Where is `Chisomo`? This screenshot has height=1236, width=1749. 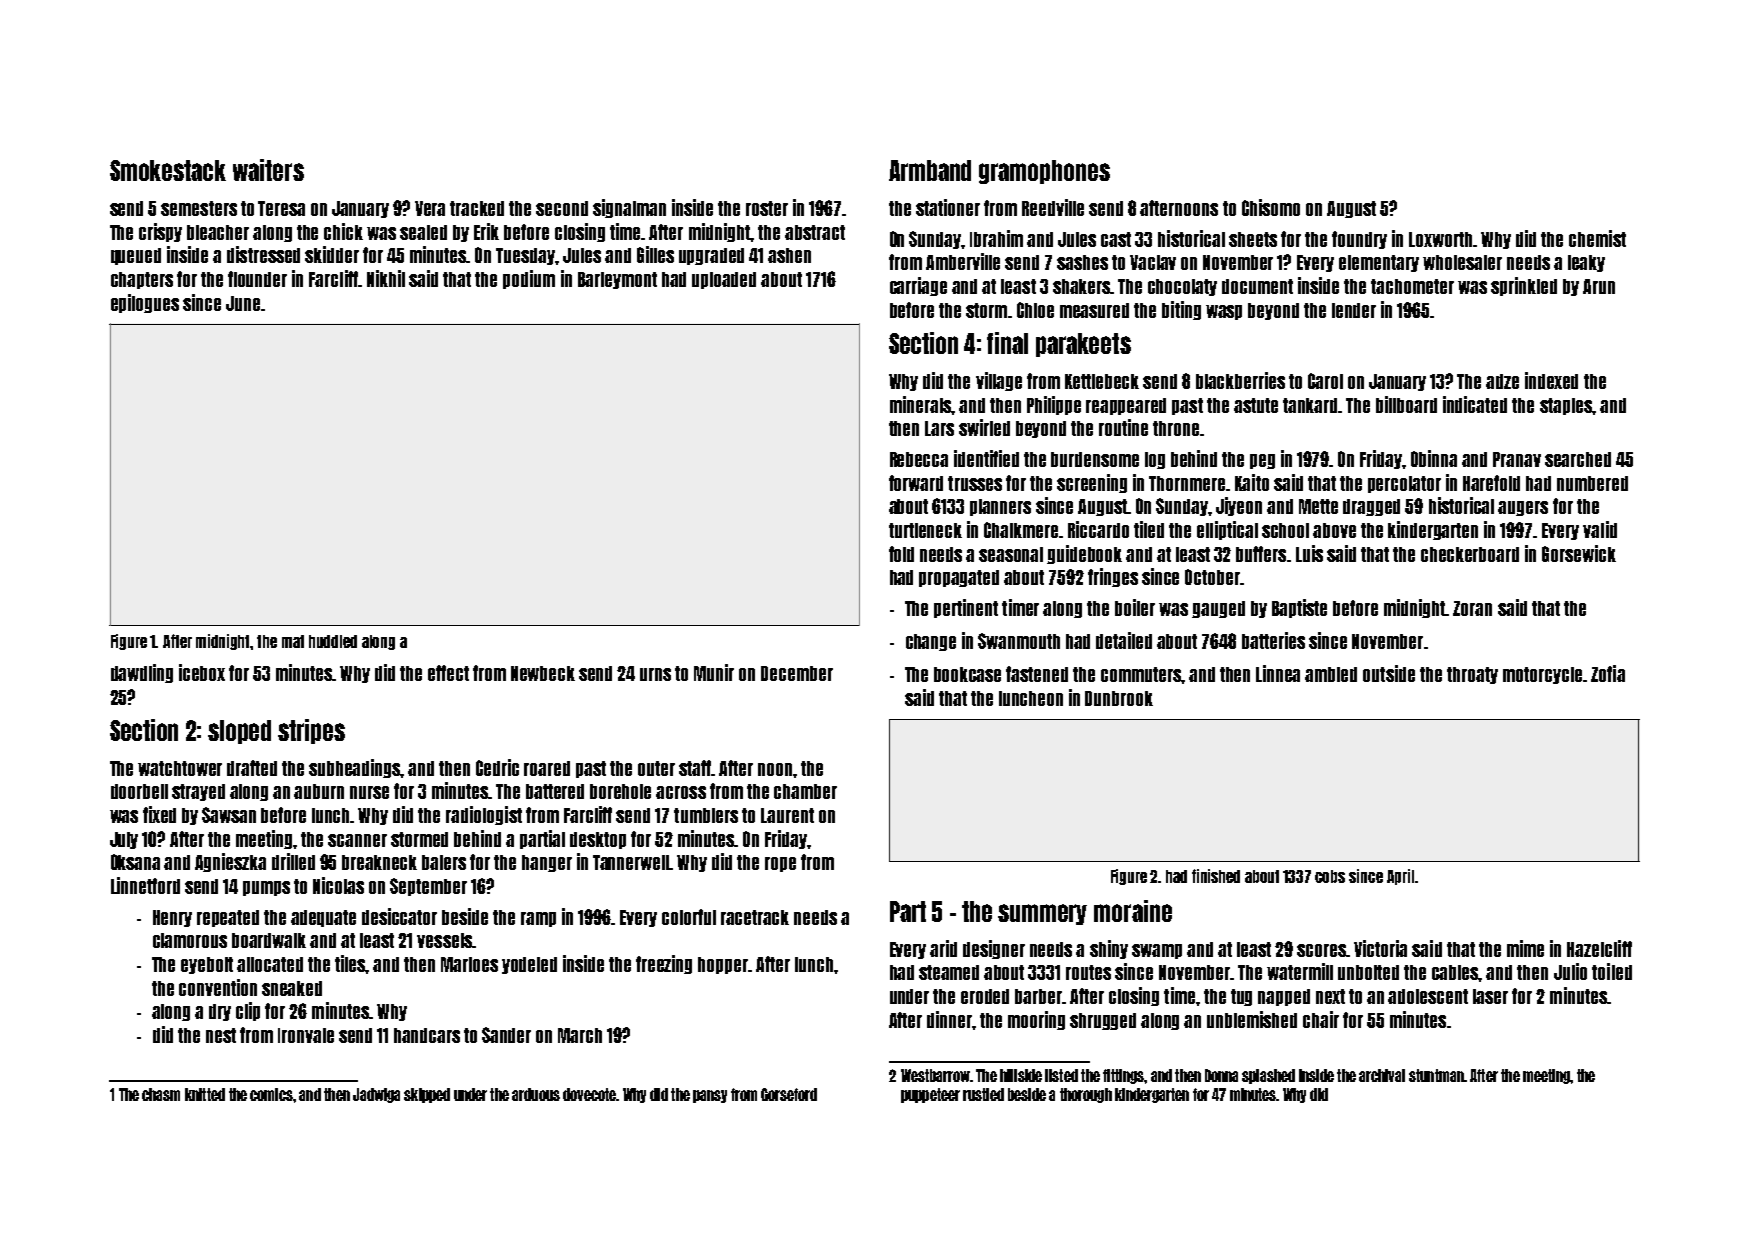
Chisomo is located at coordinates (1271, 207).
